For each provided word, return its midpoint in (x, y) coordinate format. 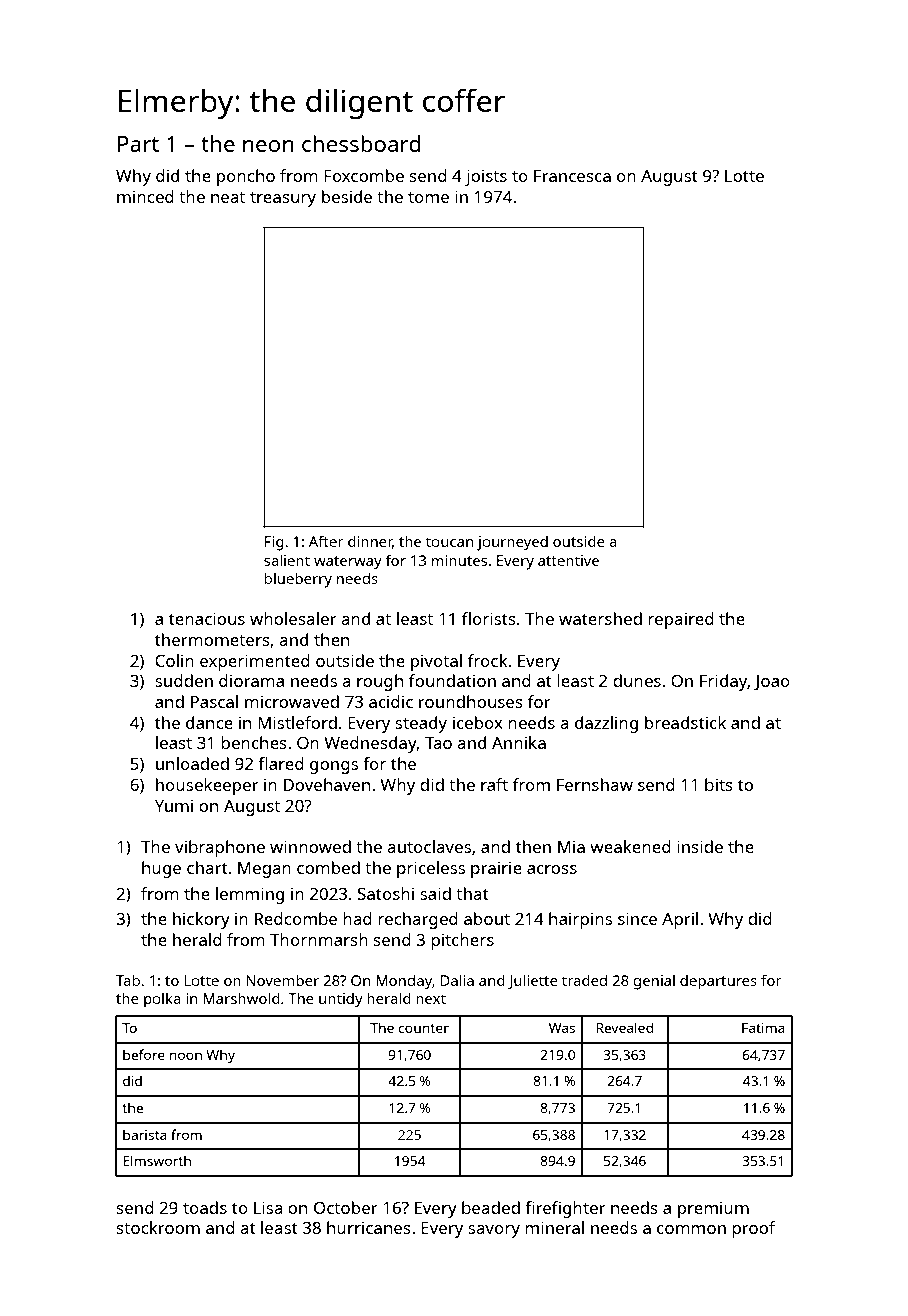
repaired (681, 620)
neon (268, 146)
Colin (174, 660)
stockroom (158, 1227)
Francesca (572, 176)
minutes (459, 560)
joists (486, 177)
